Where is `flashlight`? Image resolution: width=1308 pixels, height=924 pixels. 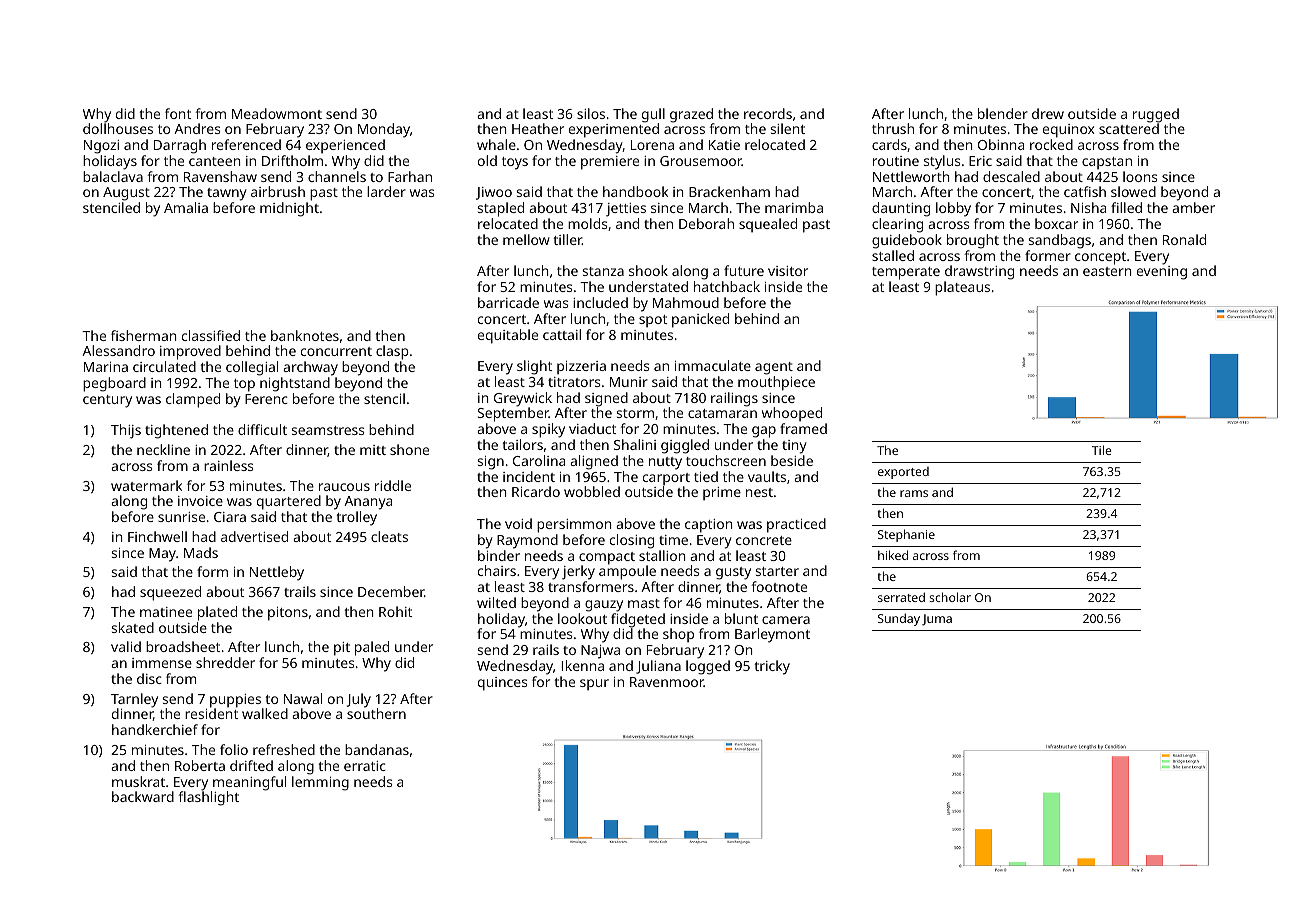
flashlight is located at coordinates (208, 798).
